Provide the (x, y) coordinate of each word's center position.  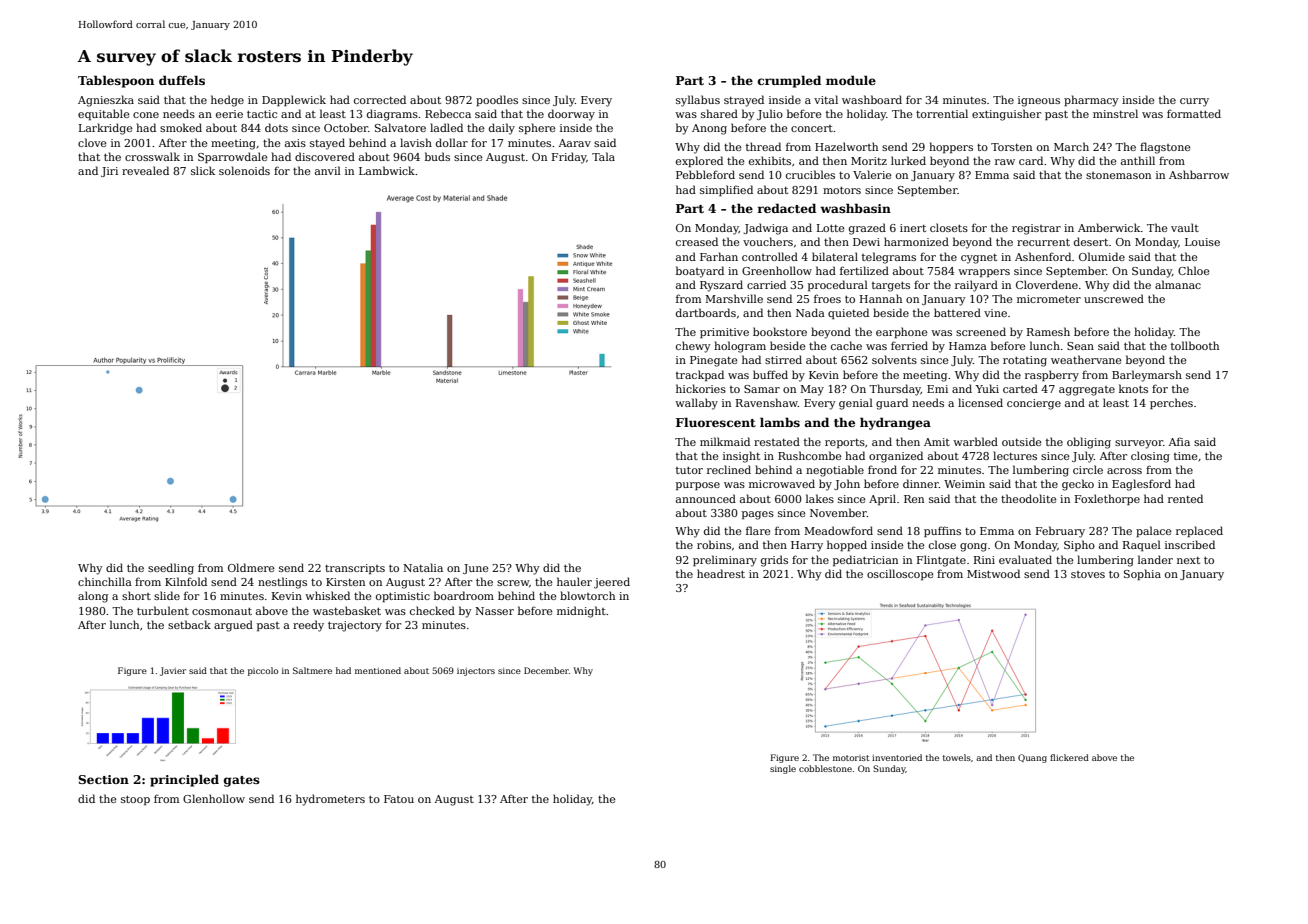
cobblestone (825, 768)
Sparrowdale (232, 157)
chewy (693, 347)
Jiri (109, 172)
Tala (603, 156)
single (783, 769)
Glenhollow (214, 798)
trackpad (700, 375)
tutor (689, 470)
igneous (1039, 101)
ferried (909, 345)
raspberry (1052, 376)
